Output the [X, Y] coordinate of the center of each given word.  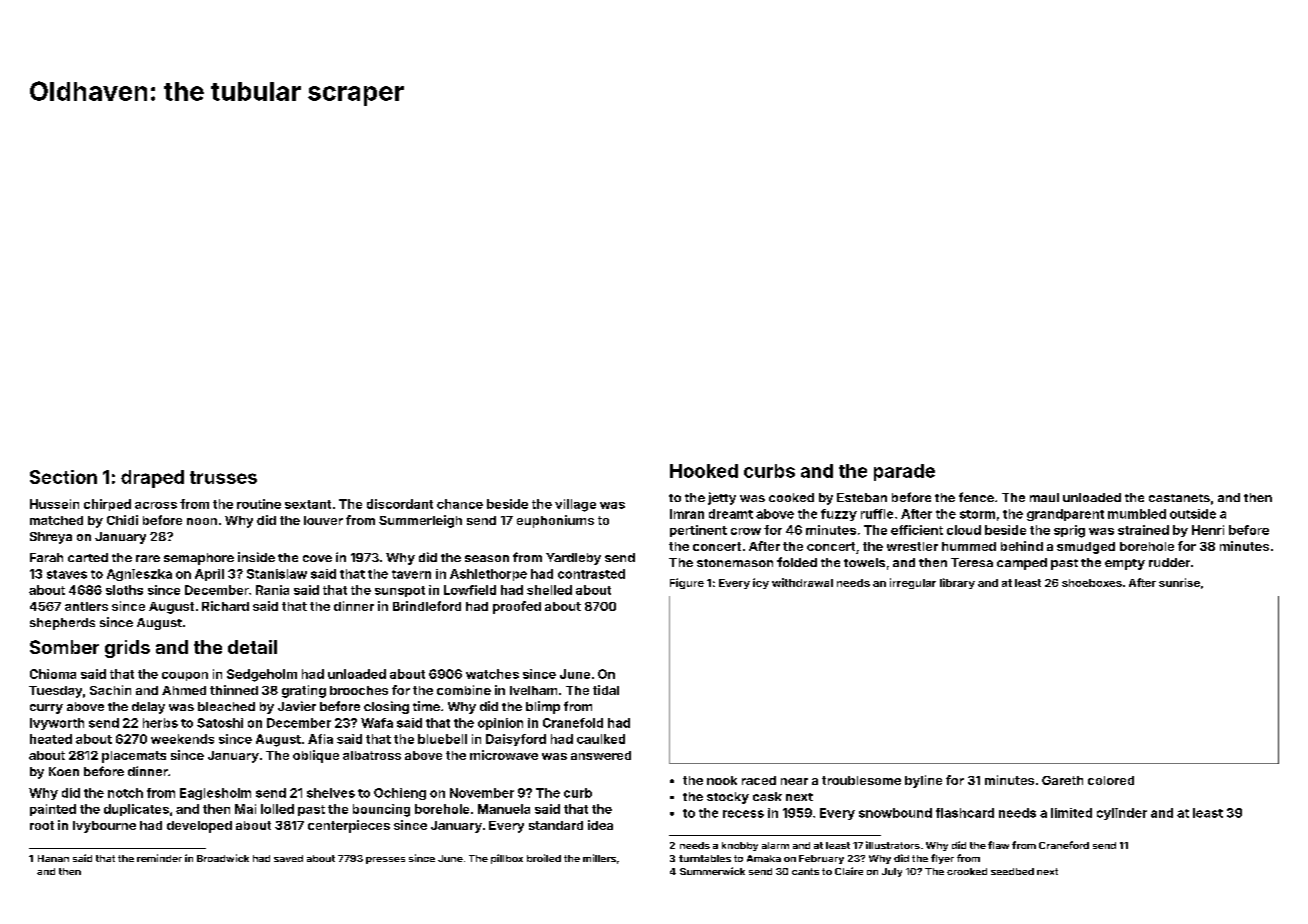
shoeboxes [1092, 583]
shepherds [62, 624]
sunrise [1179, 582]
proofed [517, 607]
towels [864, 562]
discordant [400, 504]
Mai [245, 809]
